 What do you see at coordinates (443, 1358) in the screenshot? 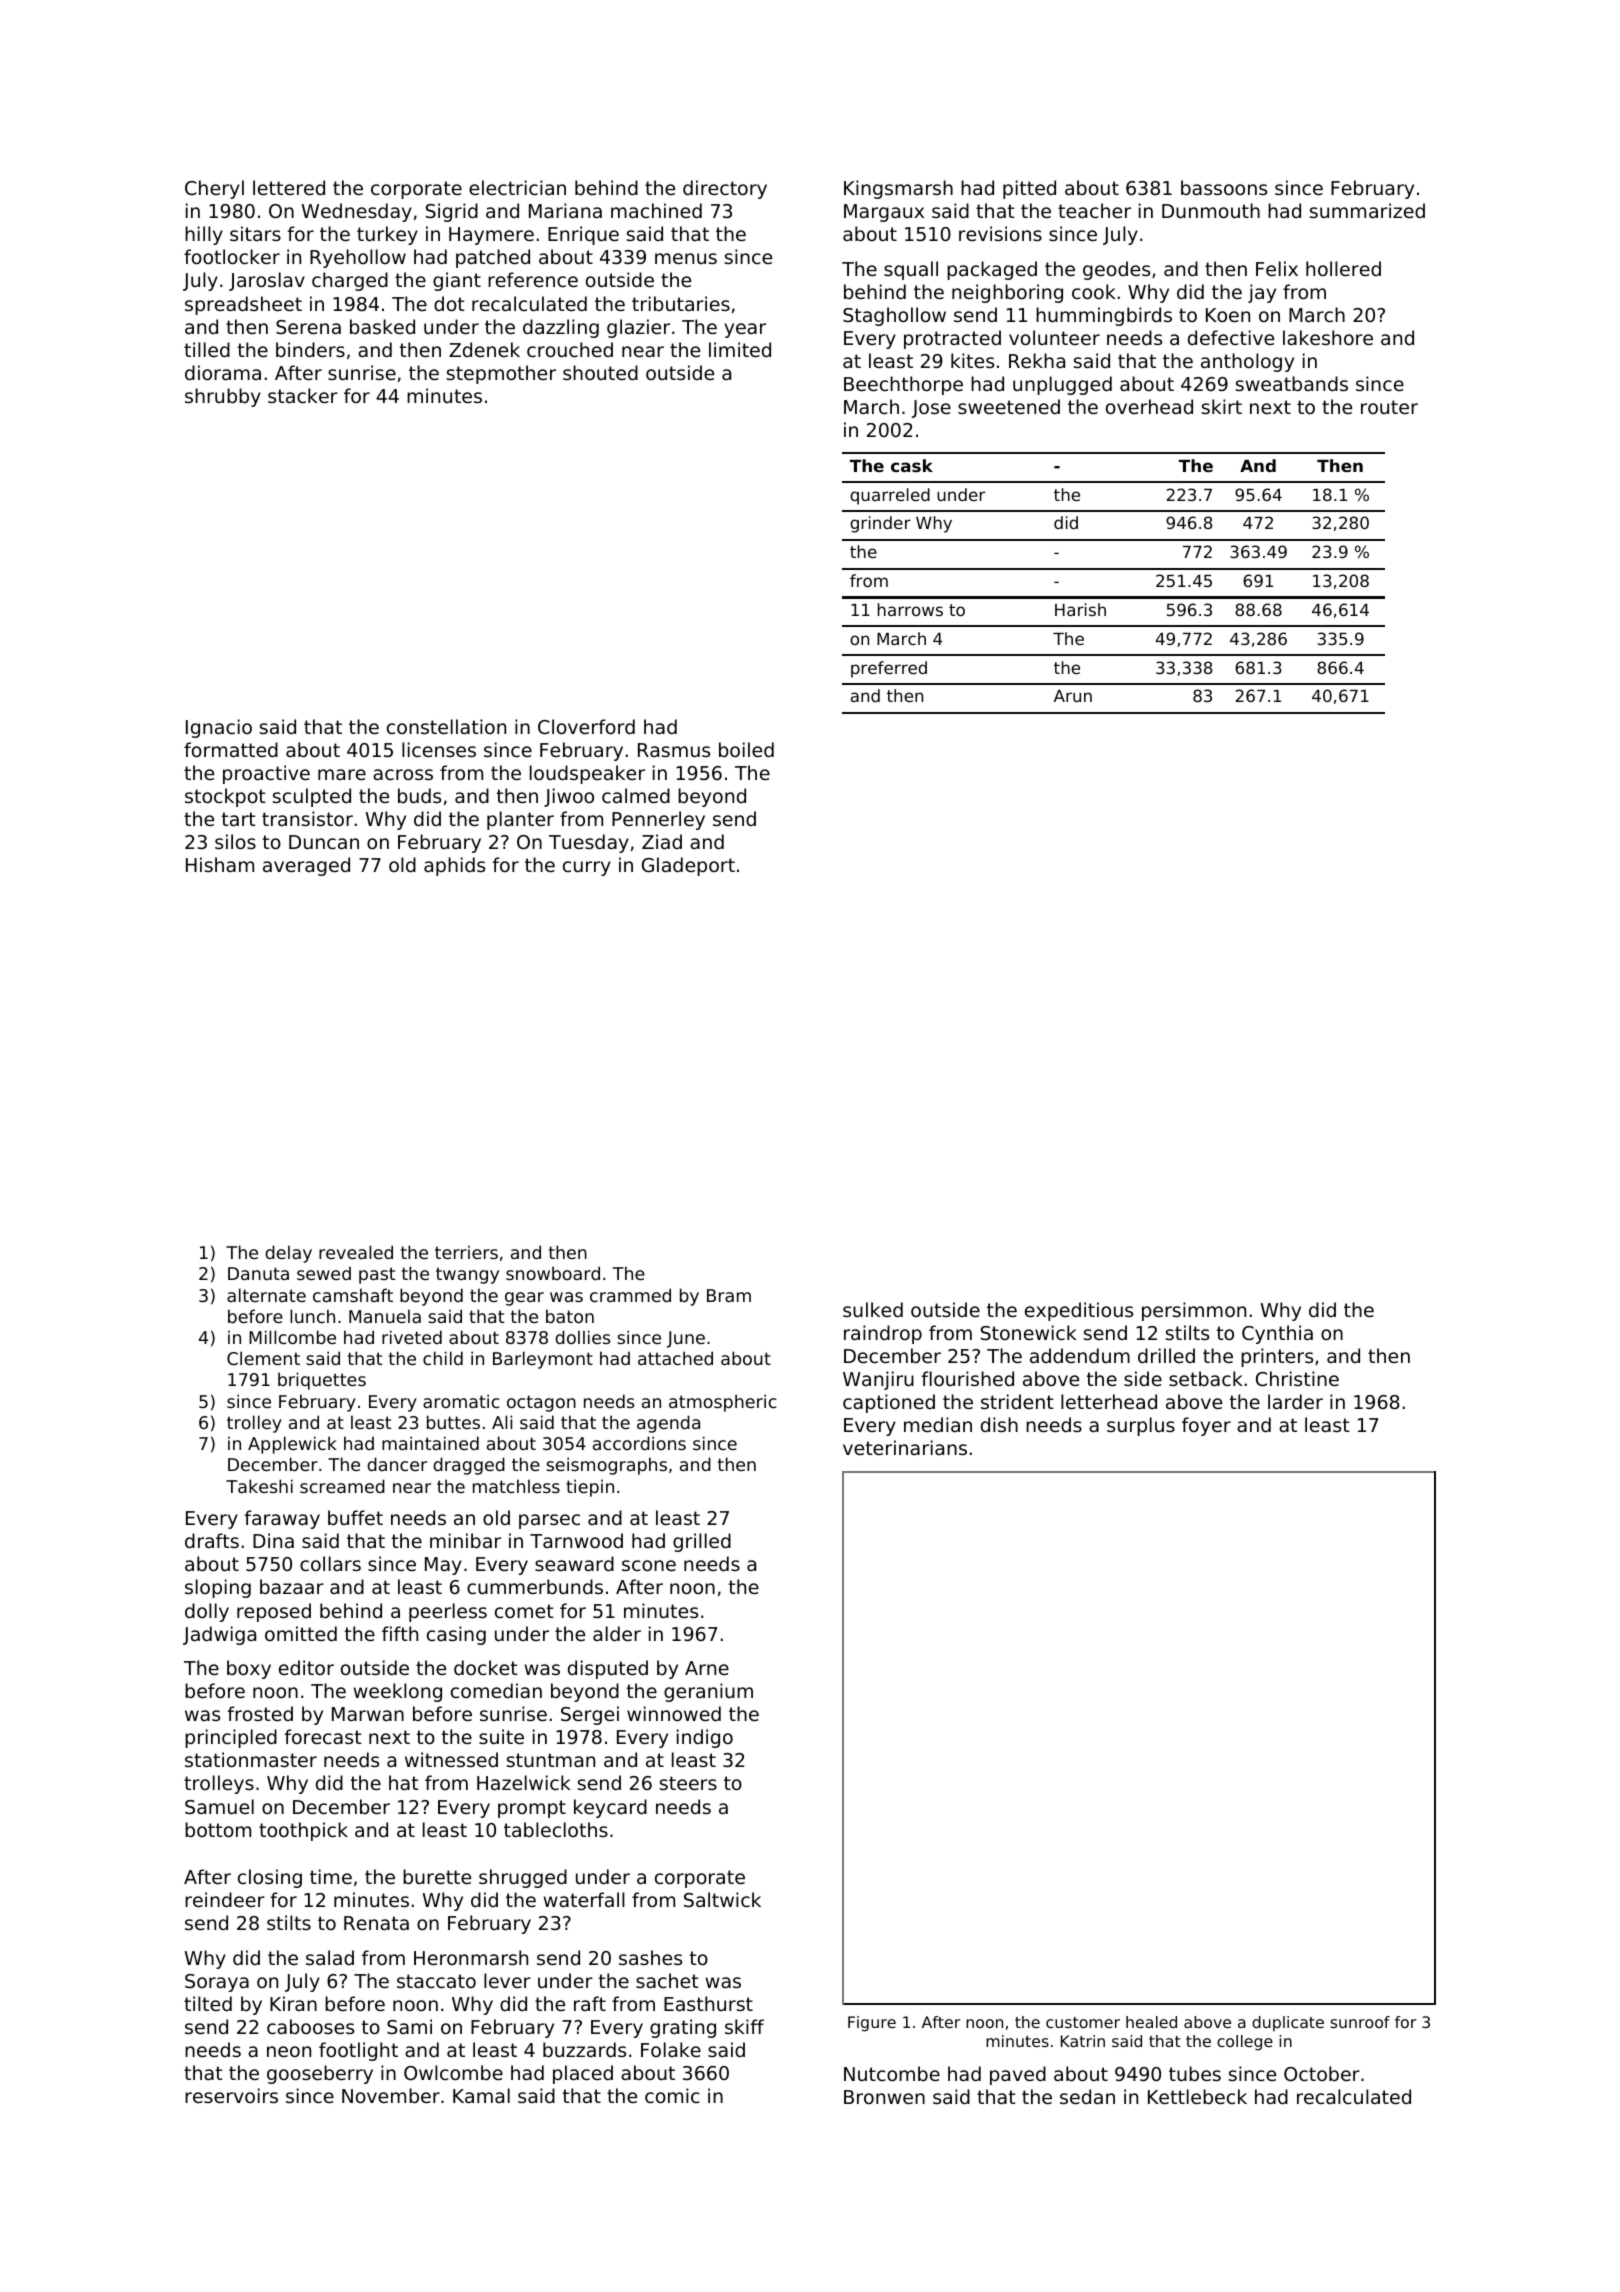
I see `child` at bounding box center [443, 1358].
